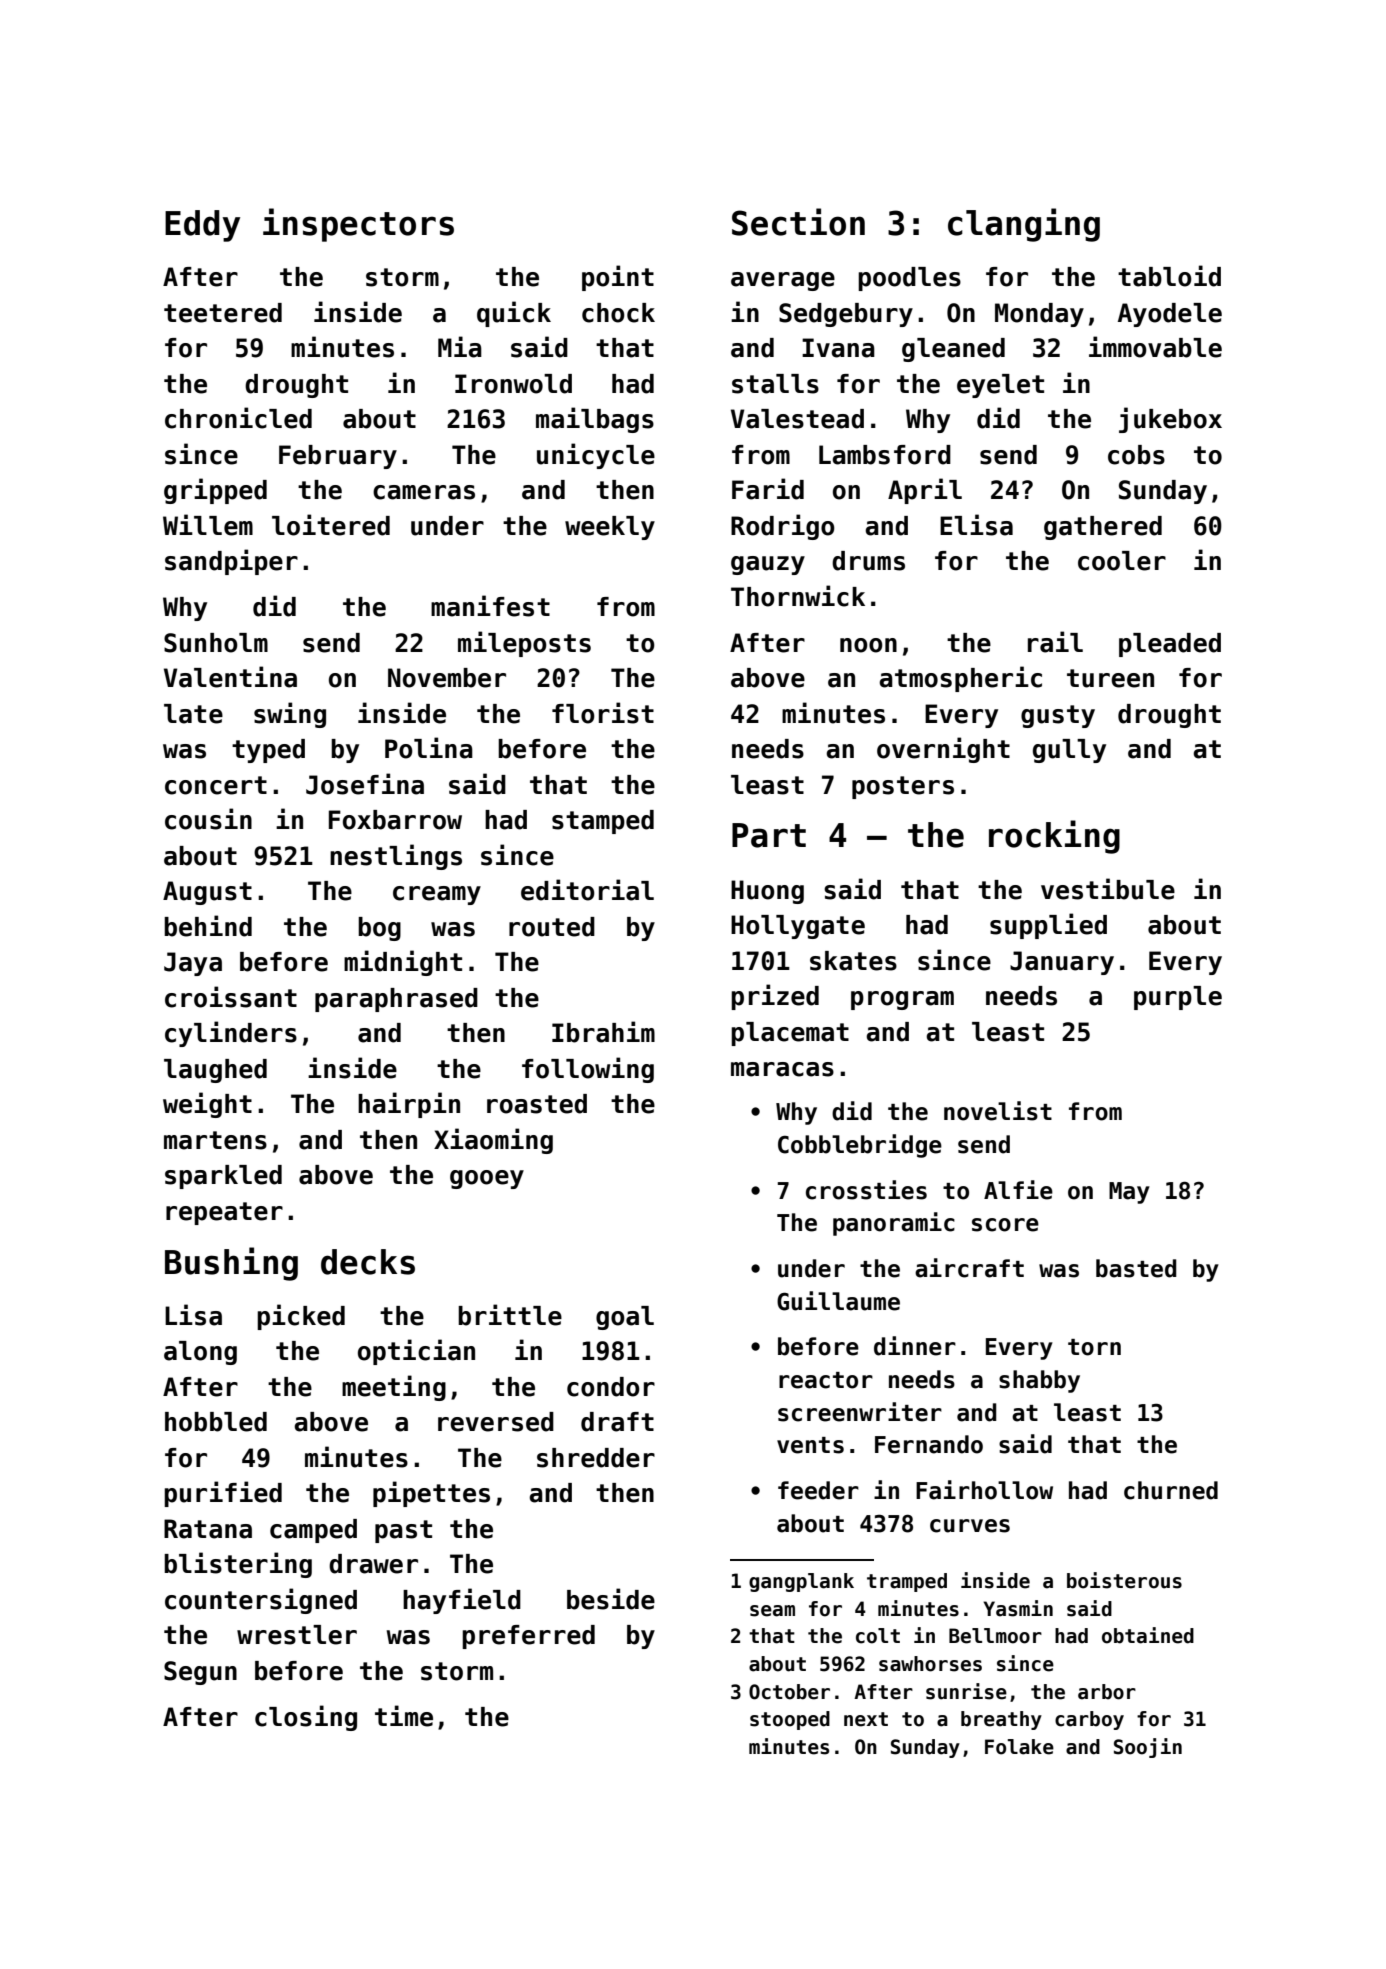  What do you see at coordinates (306, 1718) in the page?
I see `closing` at bounding box center [306, 1718].
